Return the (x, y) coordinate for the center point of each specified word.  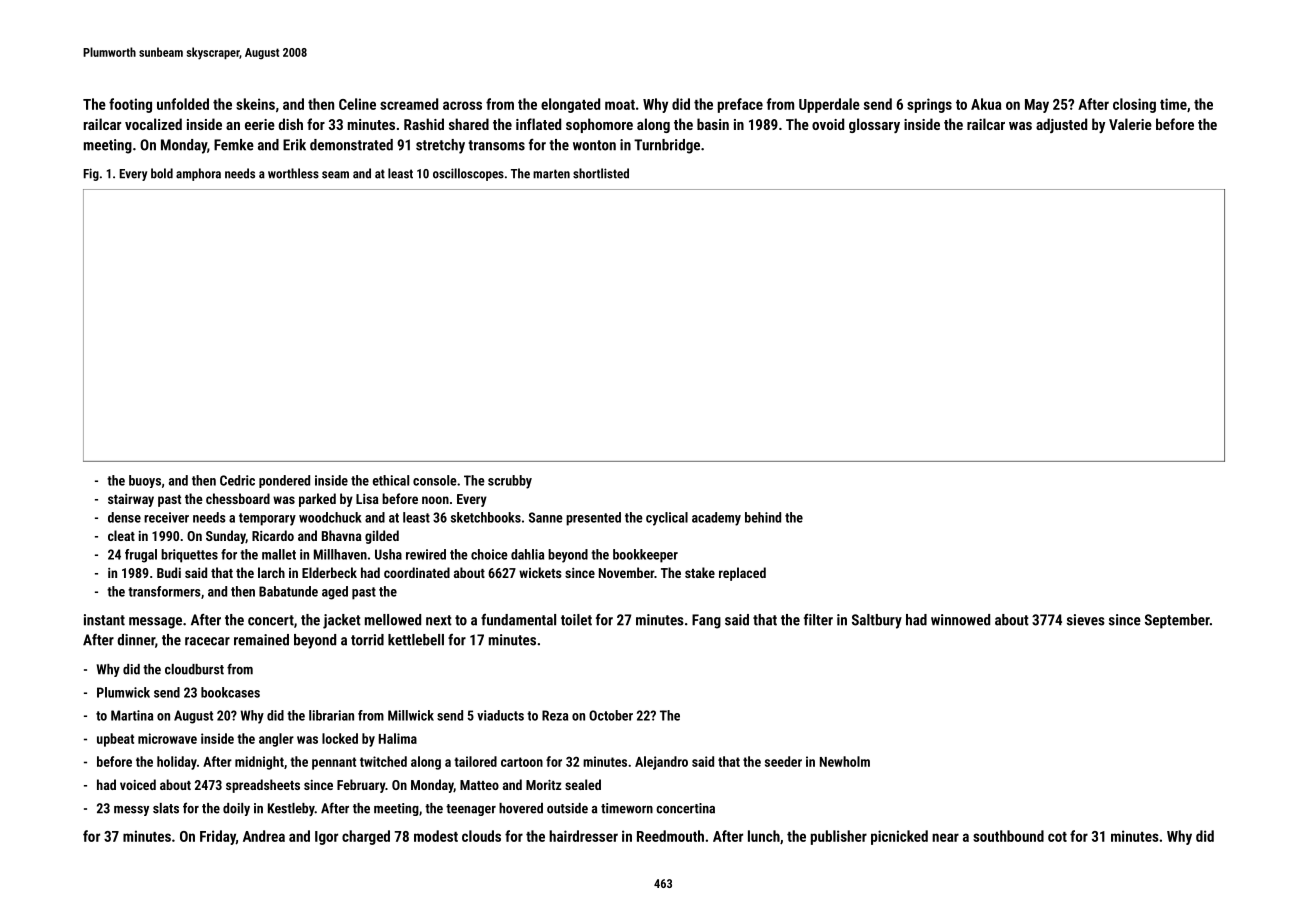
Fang (706, 621)
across (462, 105)
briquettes (189, 556)
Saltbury (877, 621)
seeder (783, 761)
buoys (145, 481)
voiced (138, 784)
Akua (986, 104)
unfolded (183, 104)
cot (1057, 837)
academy (716, 519)
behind (763, 517)
